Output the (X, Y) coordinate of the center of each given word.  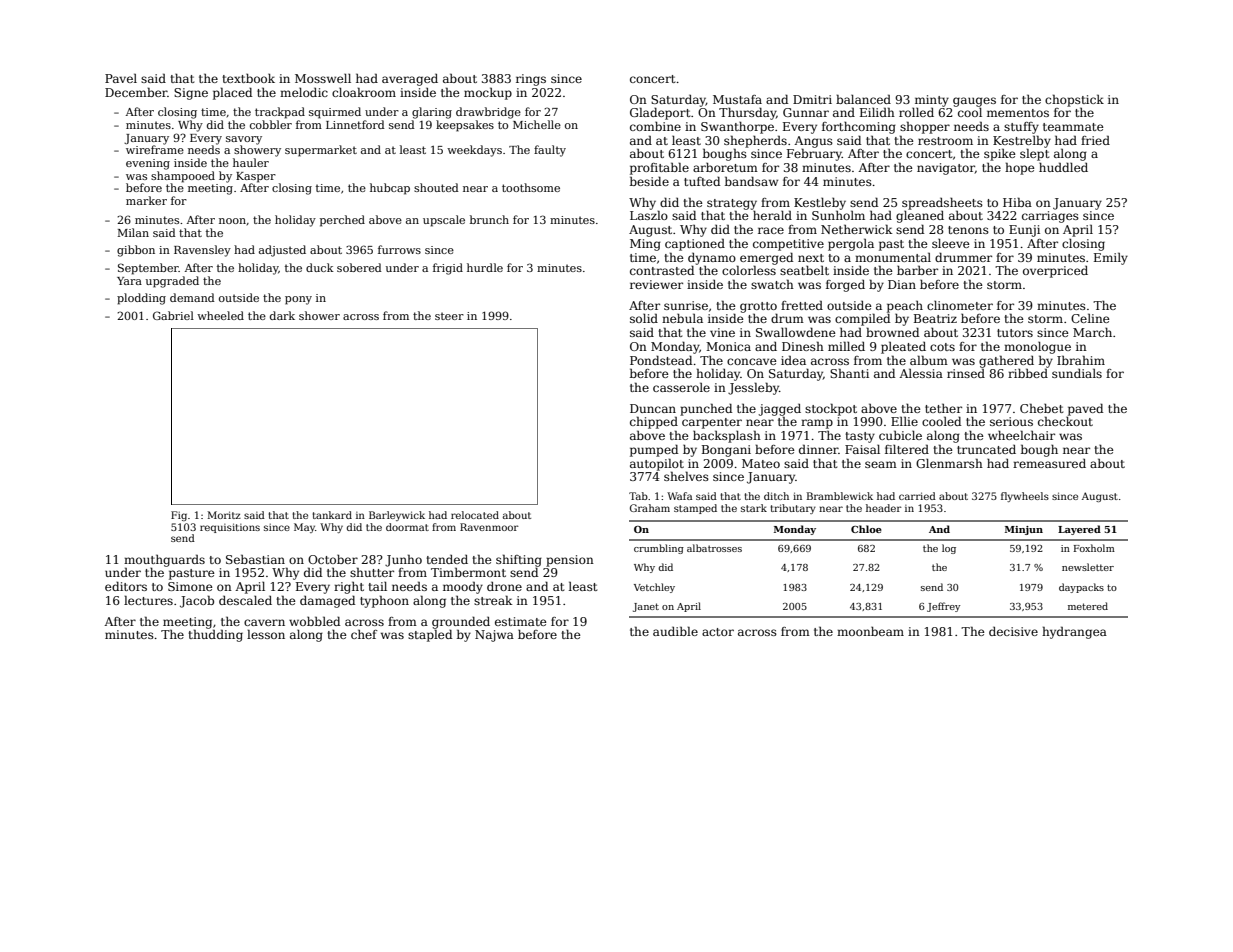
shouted (436, 187)
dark (282, 315)
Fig (179, 516)
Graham (650, 508)
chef (364, 634)
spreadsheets (942, 203)
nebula (682, 318)
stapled (430, 635)
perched (342, 221)
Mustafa (737, 99)
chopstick (1074, 100)
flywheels (1025, 497)
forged (845, 286)
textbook (248, 78)
